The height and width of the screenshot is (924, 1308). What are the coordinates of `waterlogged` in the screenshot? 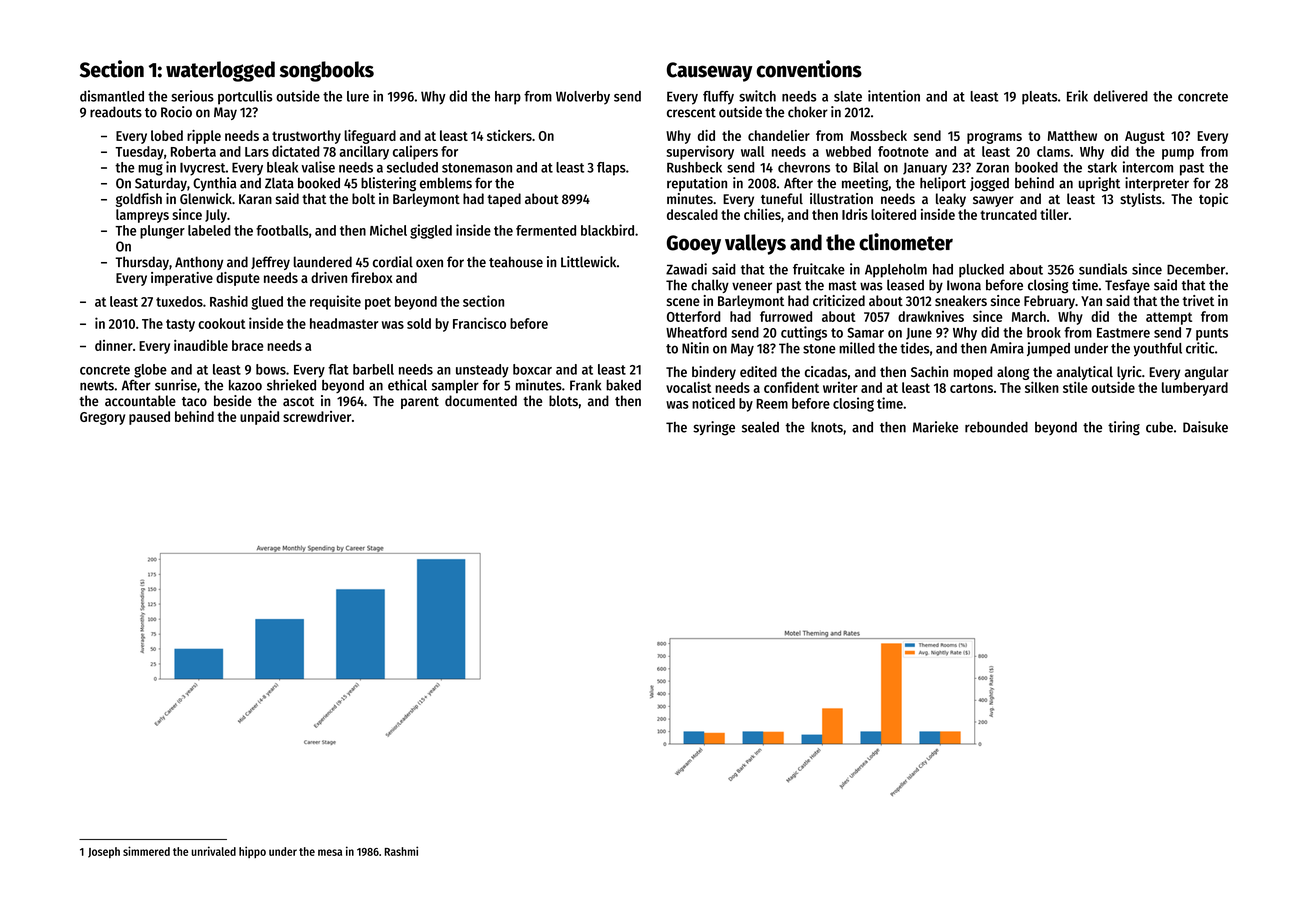 It's located at (220, 71).
